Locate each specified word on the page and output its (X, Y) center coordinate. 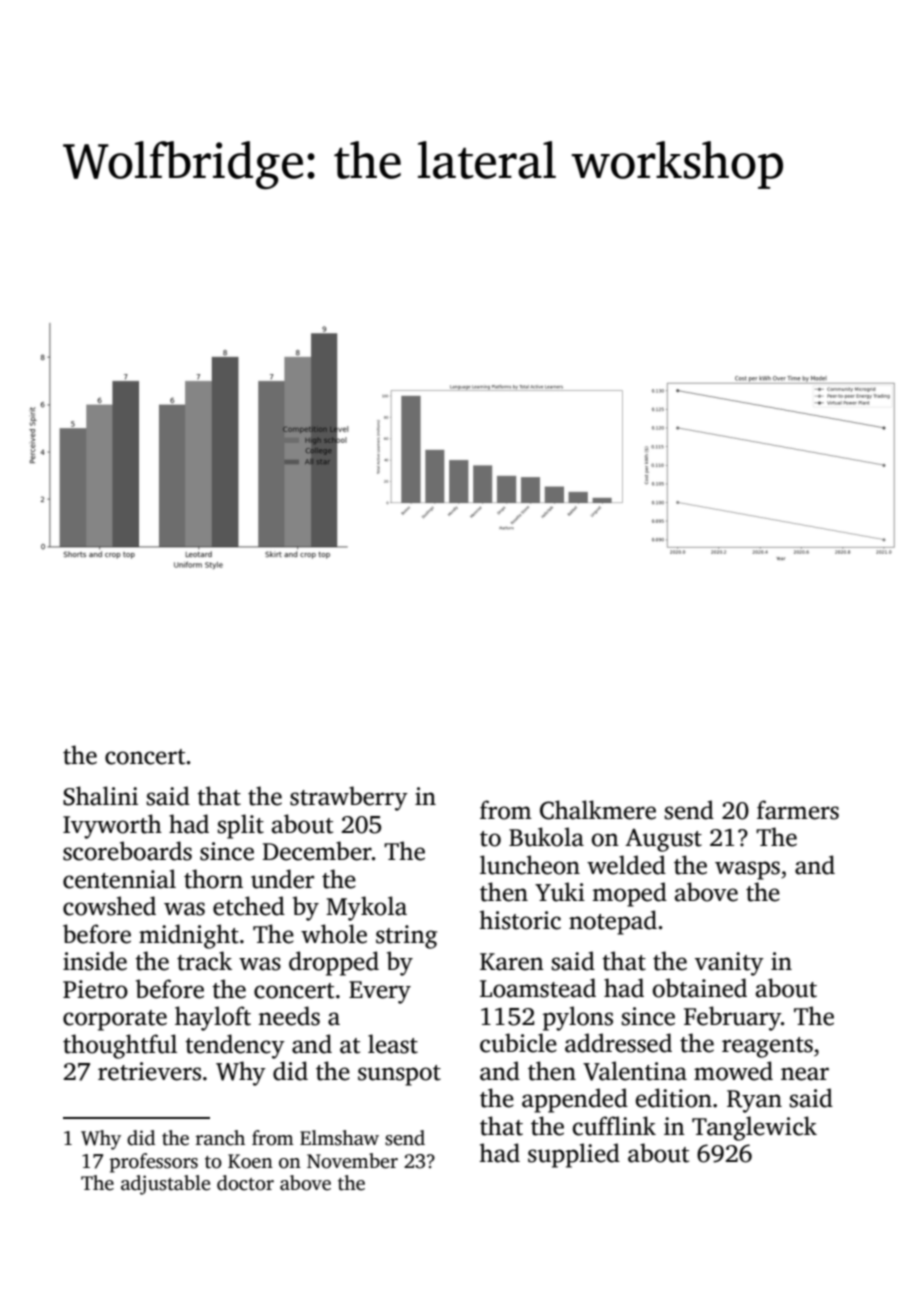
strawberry (349, 798)
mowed (733, 1071)
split (241, 826)
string (406, 937)
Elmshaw (339, 1138)
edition (674, 1098)
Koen (250, 1161)
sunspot (399, 1075)
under (282, 879)
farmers (798, 810)
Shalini (100, 796)
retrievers (149, 1071)
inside (95, 961)
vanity (729, 964)
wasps (747, 870)
